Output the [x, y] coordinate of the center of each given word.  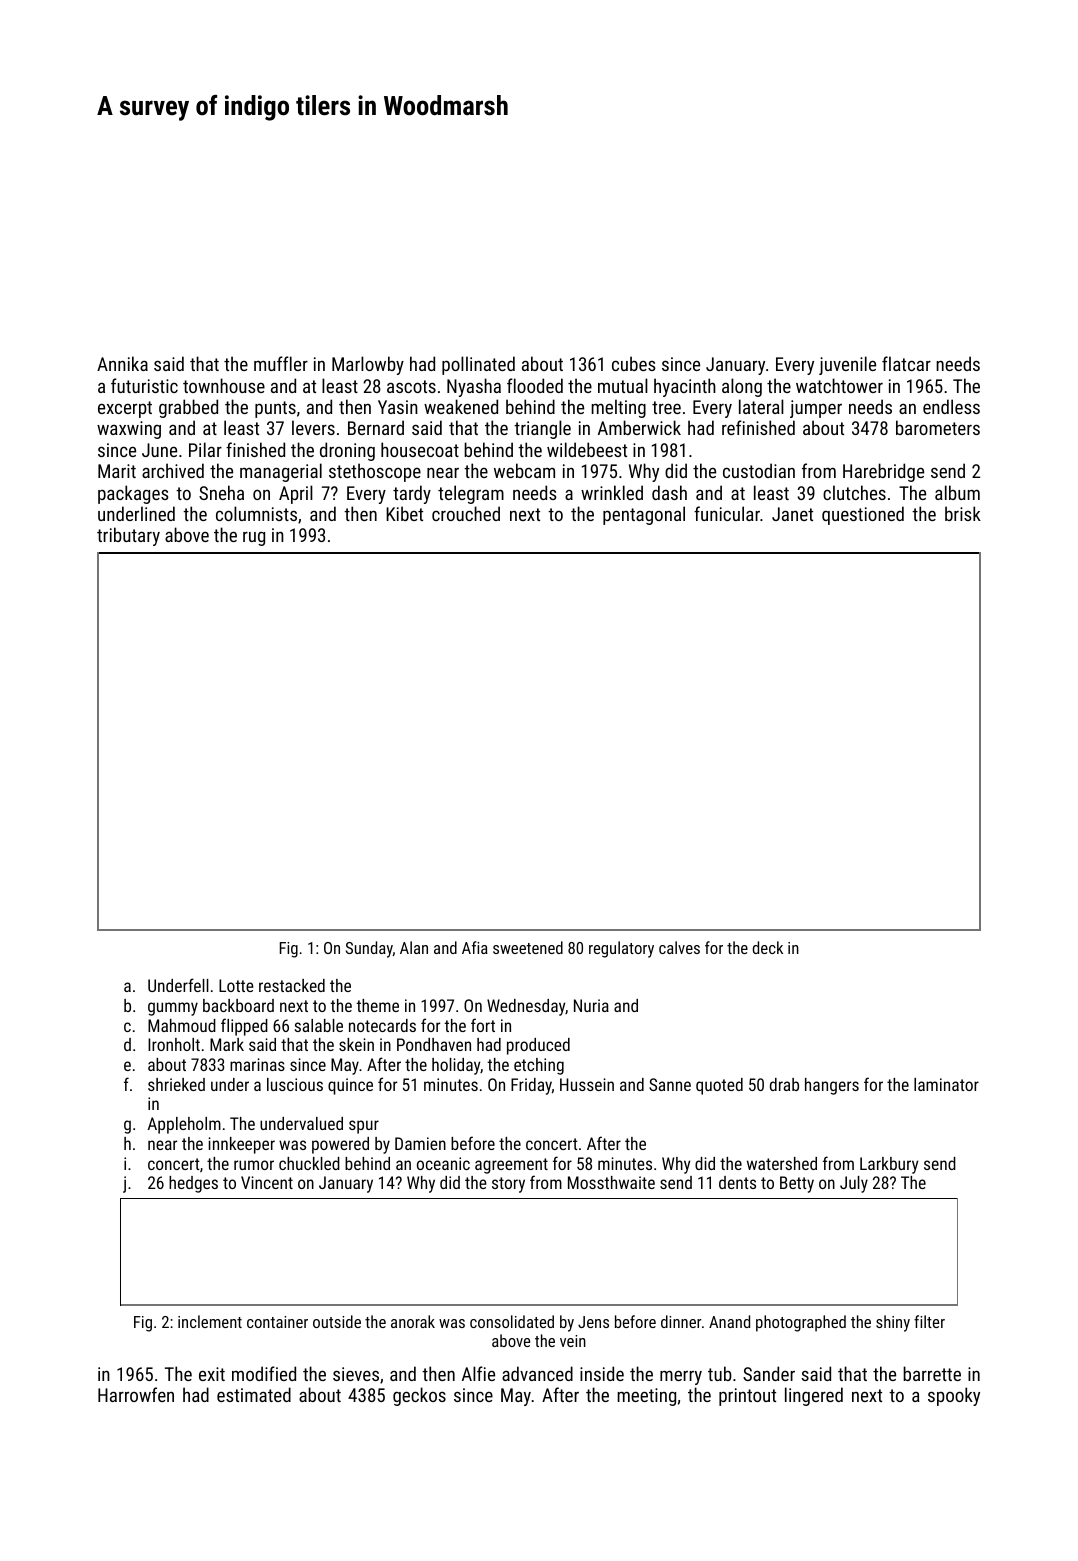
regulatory [621, 949]
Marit [117, 471]
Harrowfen [136, 1394]
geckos [419, 1396]
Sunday [369, 949]
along [742, 387]
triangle [542, 429]
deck [768, 947]
